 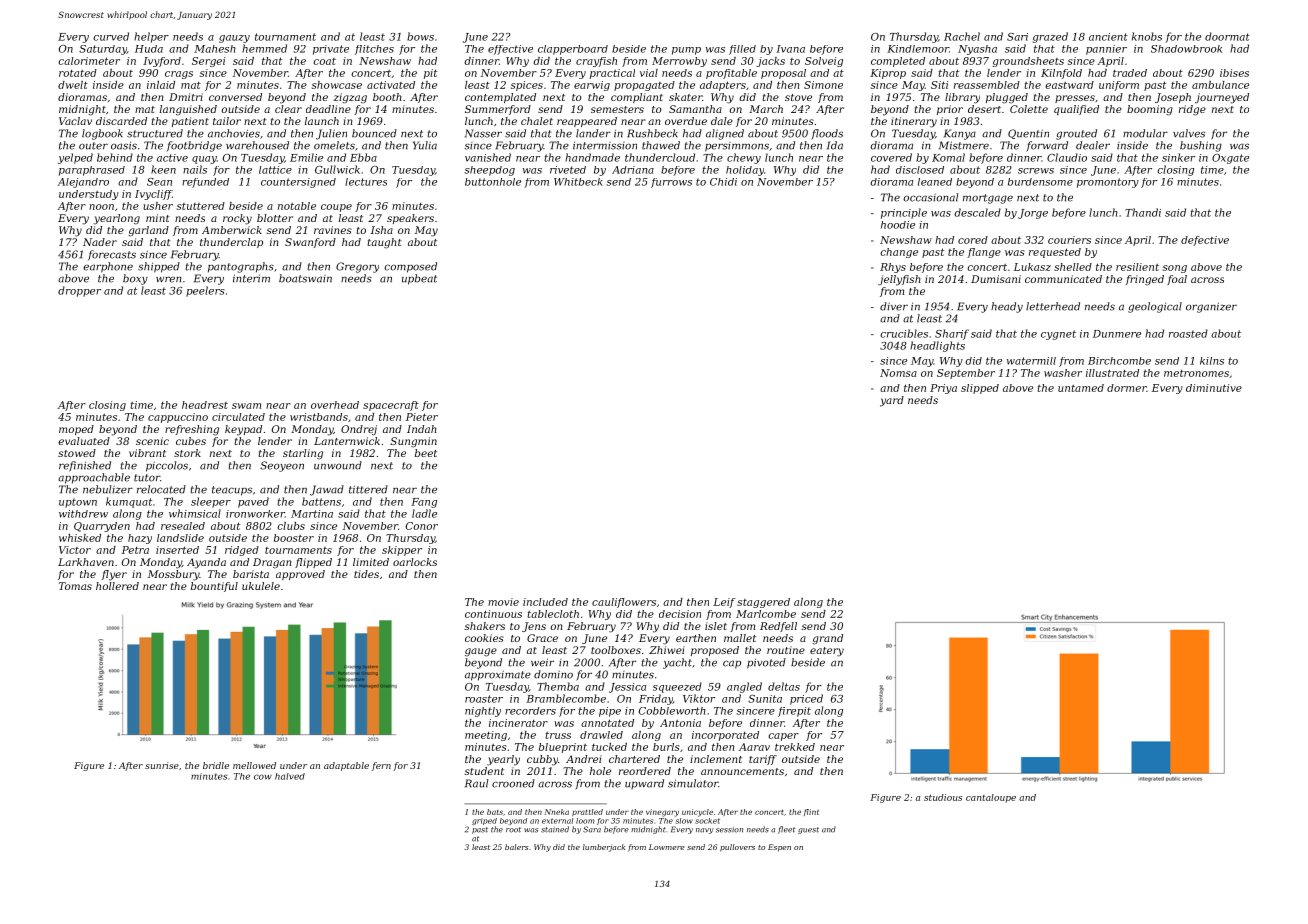 I want to click on interim, so click(x=251, y=278).
